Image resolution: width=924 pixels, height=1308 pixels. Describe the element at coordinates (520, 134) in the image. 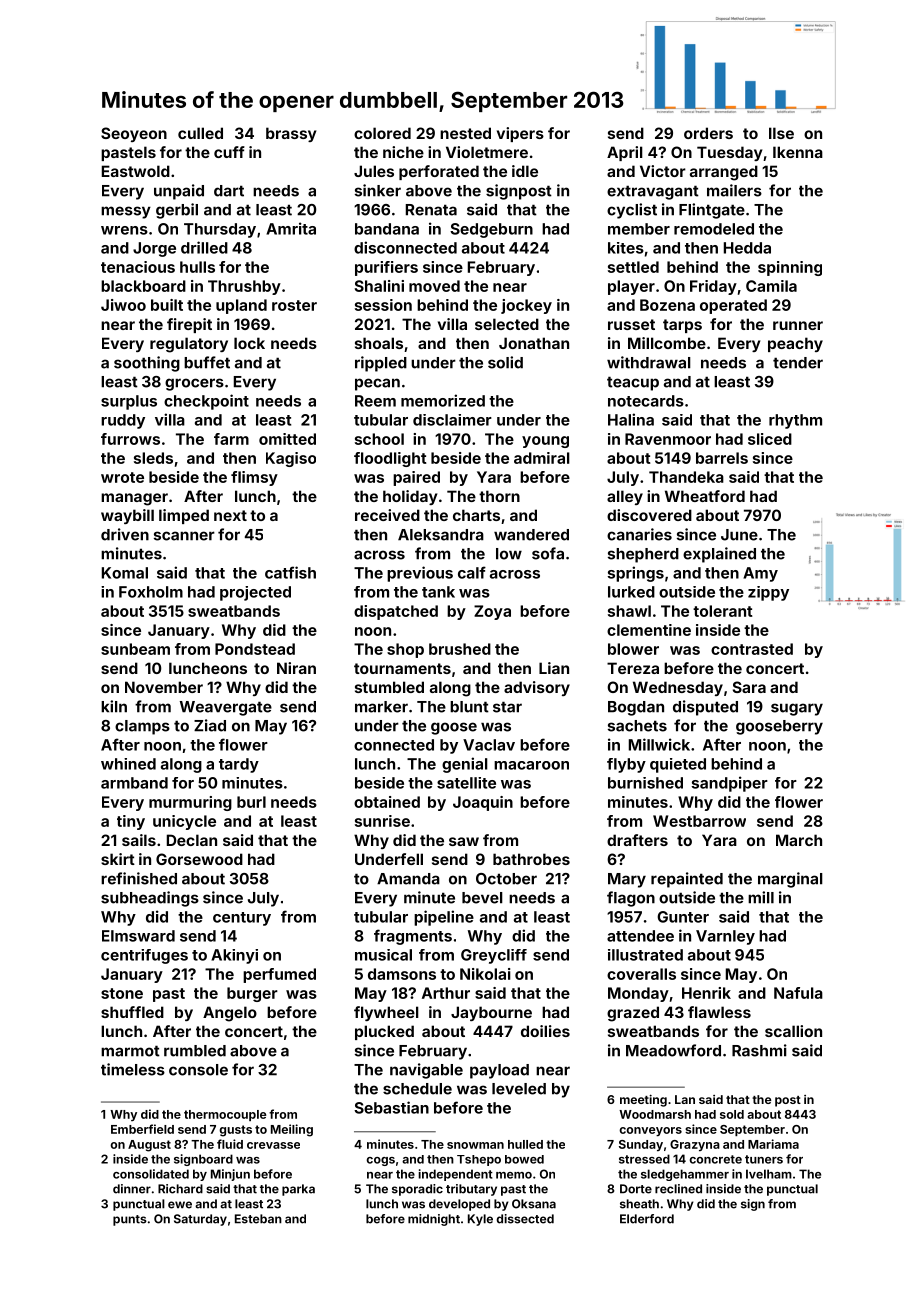

I see `vipers` at that location.
